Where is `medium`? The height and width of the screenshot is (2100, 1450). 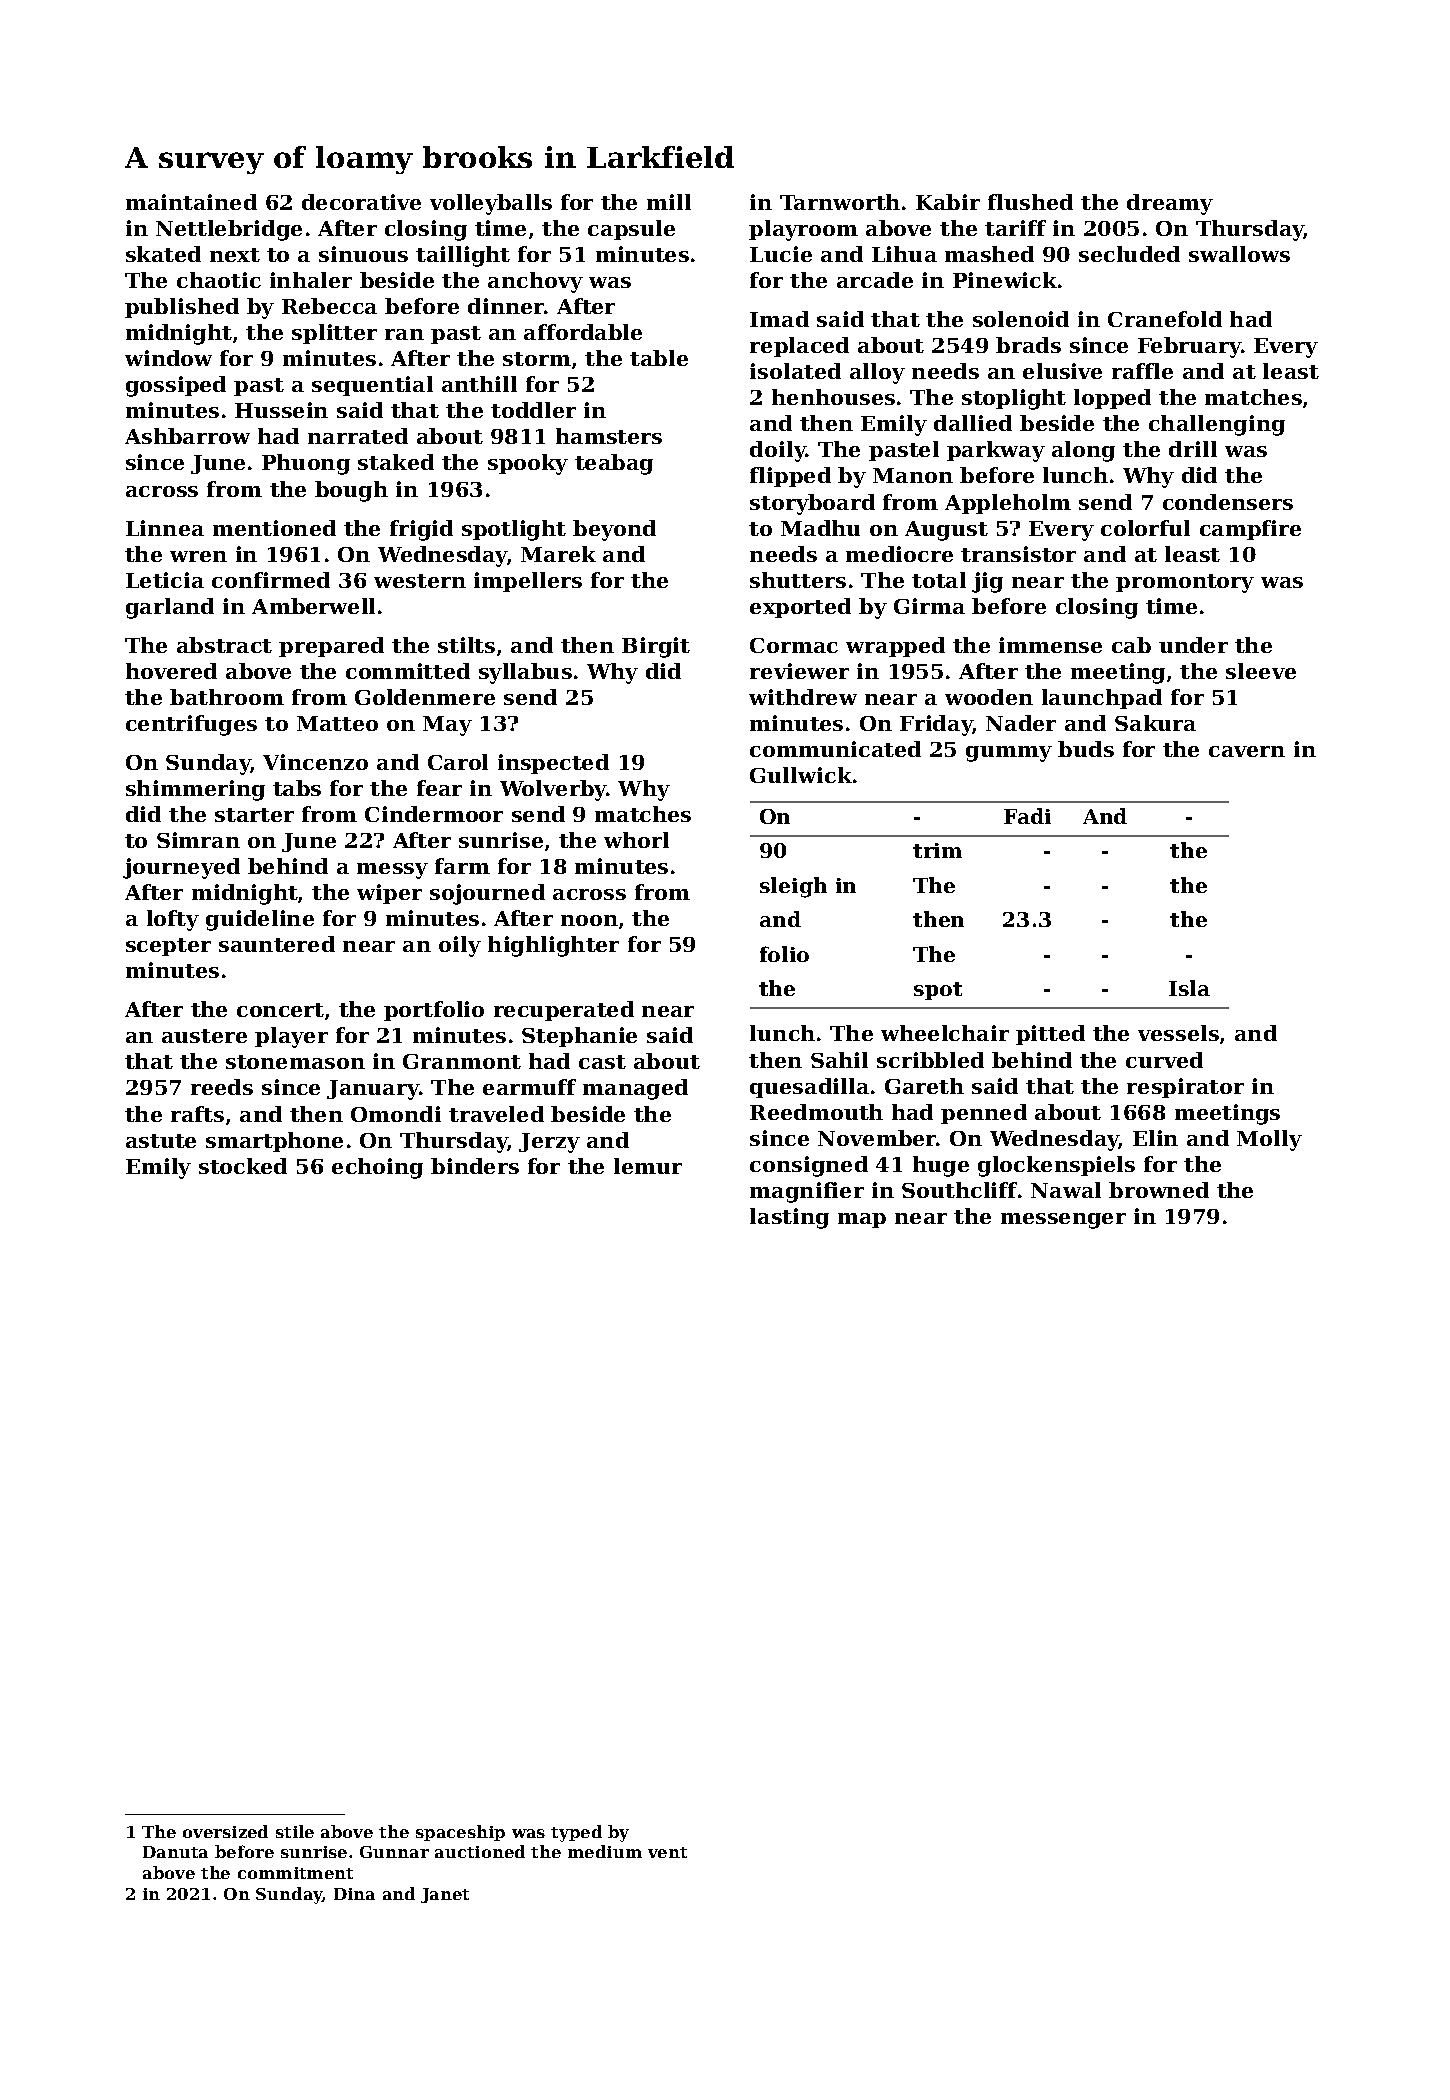
medium is located at coordinates (605, 1851).
